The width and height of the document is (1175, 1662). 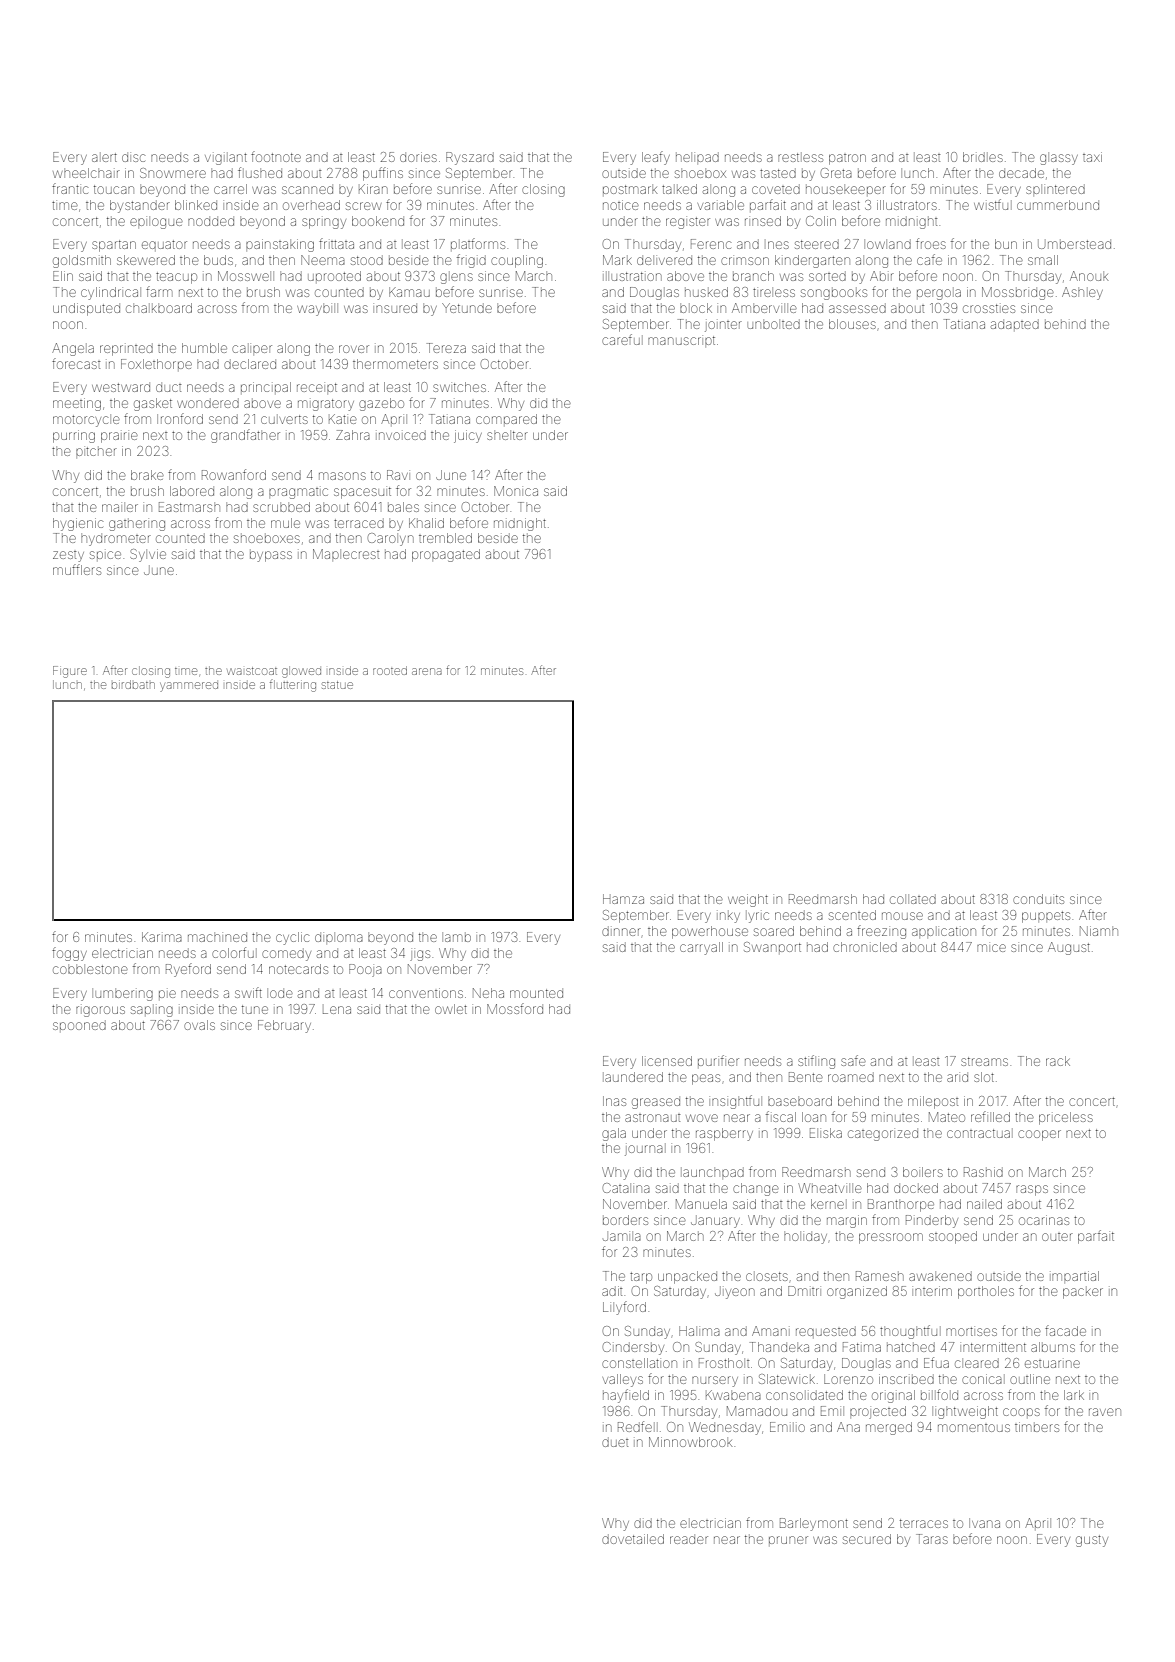 I want to click on leafy, so click(x=656, y=158).
